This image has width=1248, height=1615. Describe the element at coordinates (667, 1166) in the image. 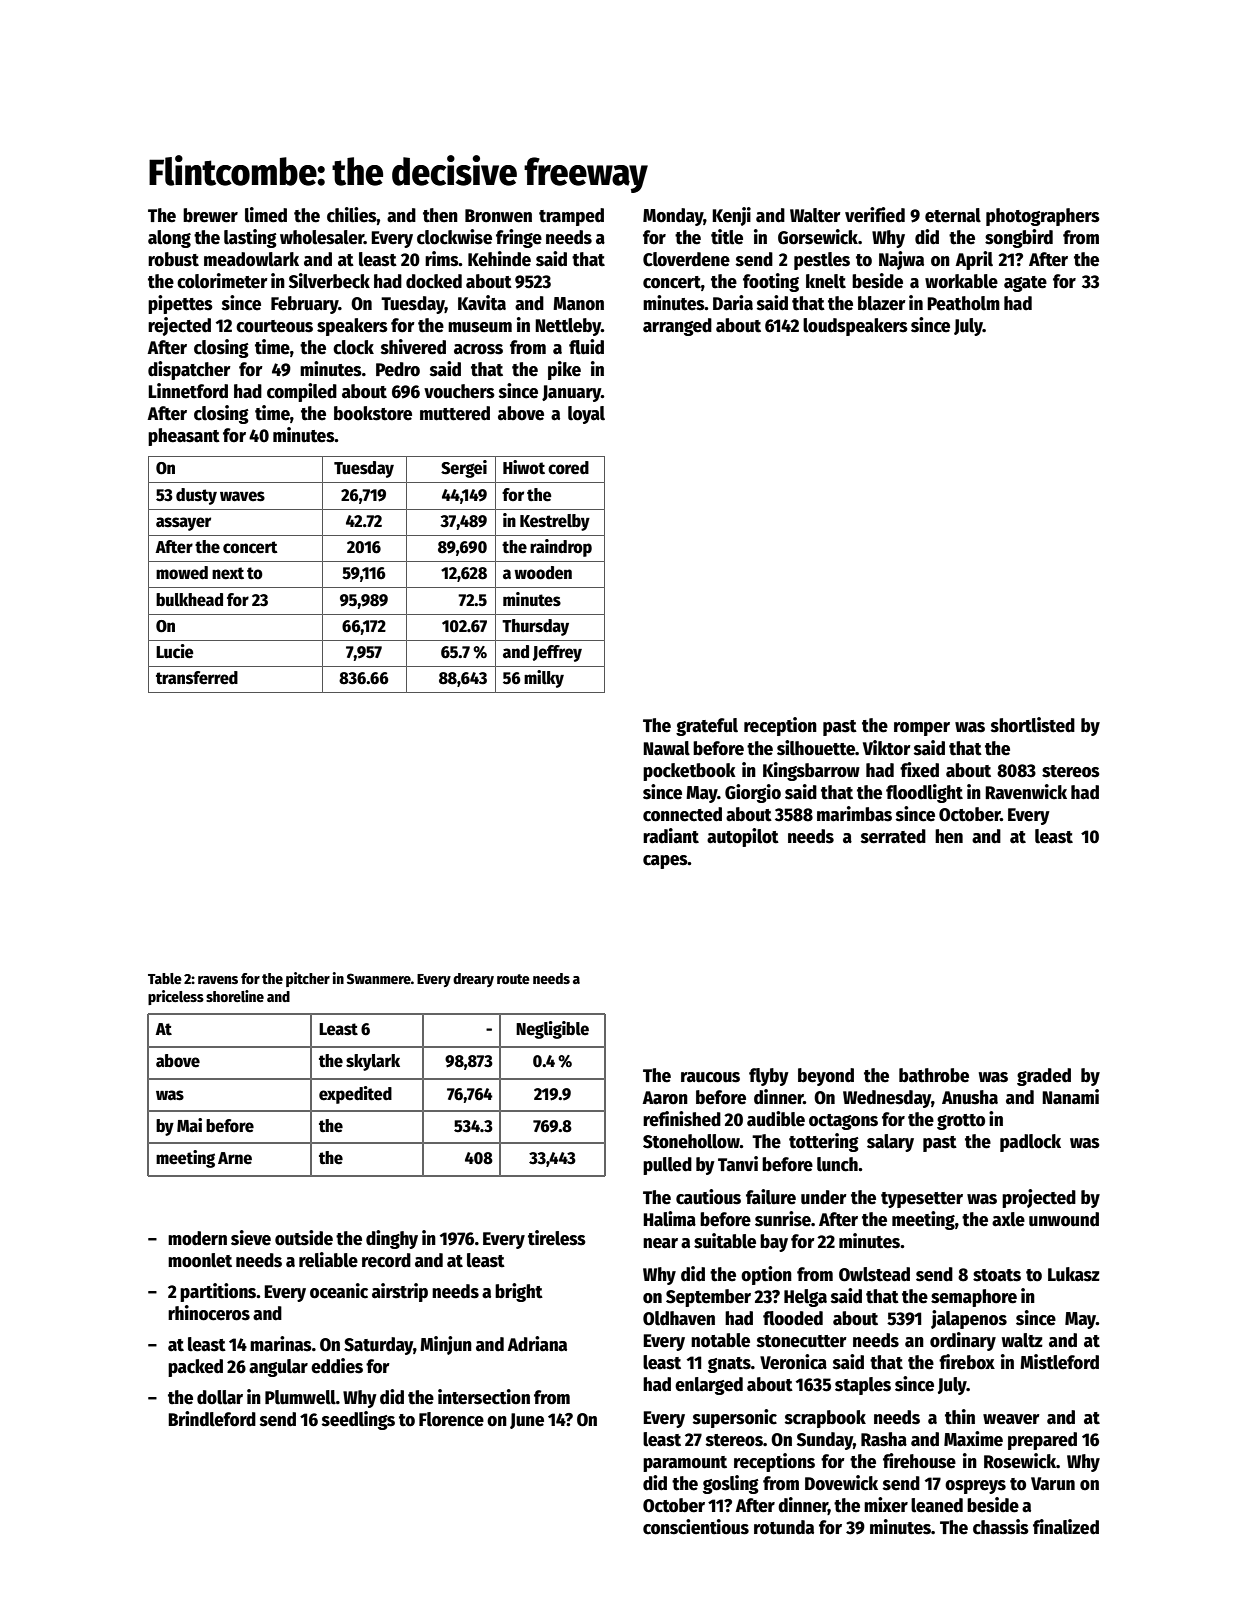

I see `pulled` at that location.
